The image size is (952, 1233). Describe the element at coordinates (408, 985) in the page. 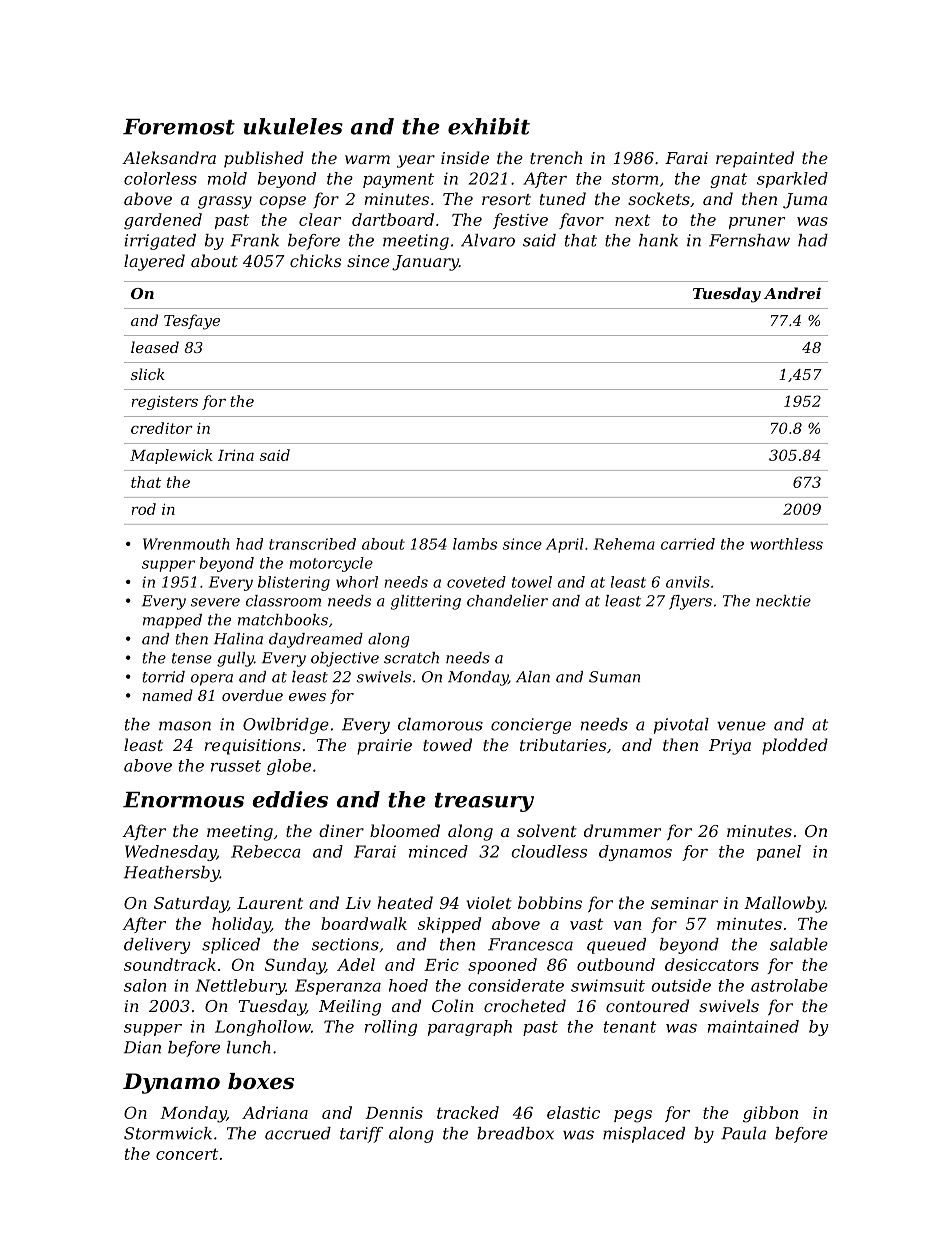

I see `hoed` at that location.
